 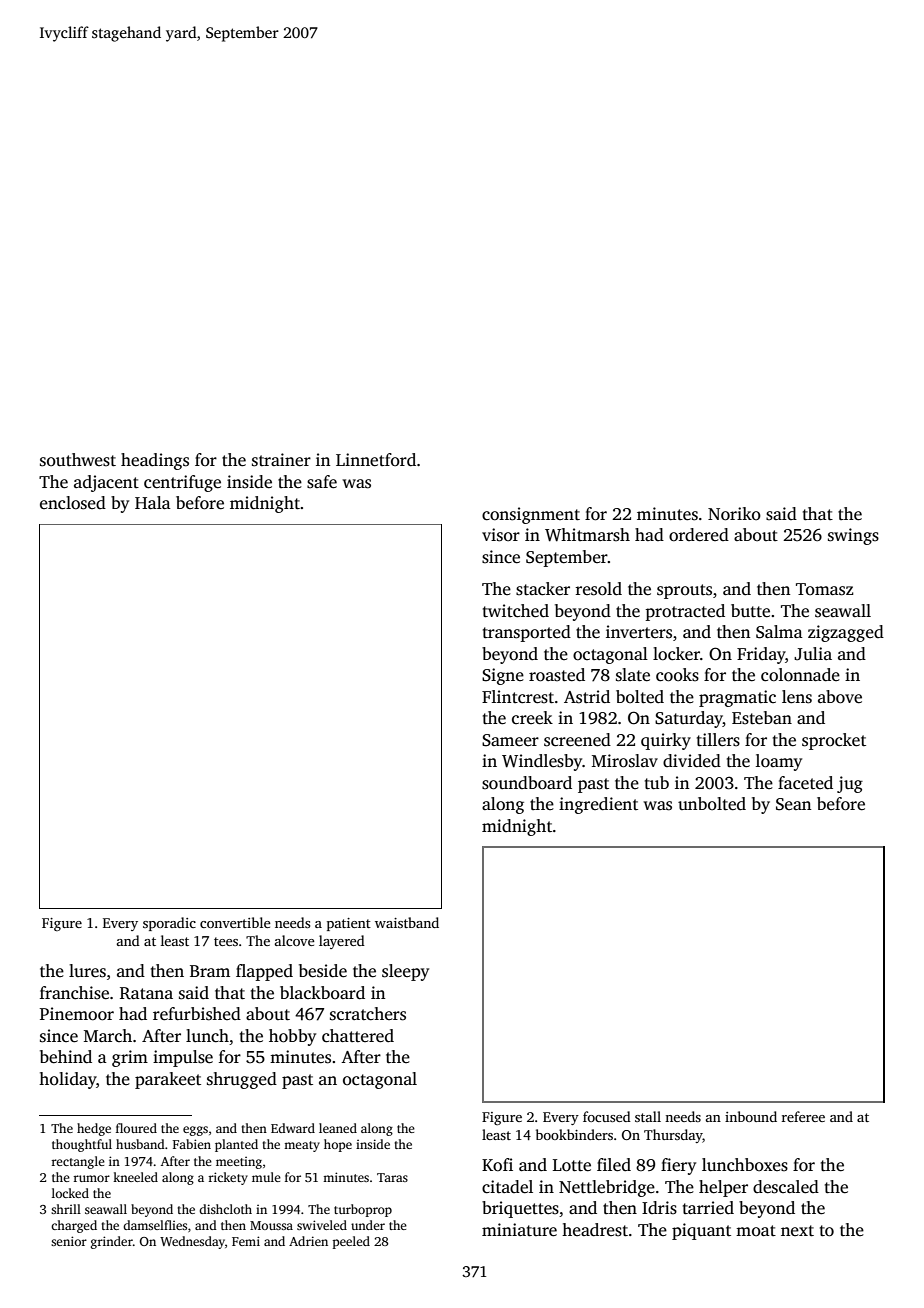 What do you see at coordinates (358, 1036) in the screenshot?
I see `chattered` at bounding box center [358, 1036].
